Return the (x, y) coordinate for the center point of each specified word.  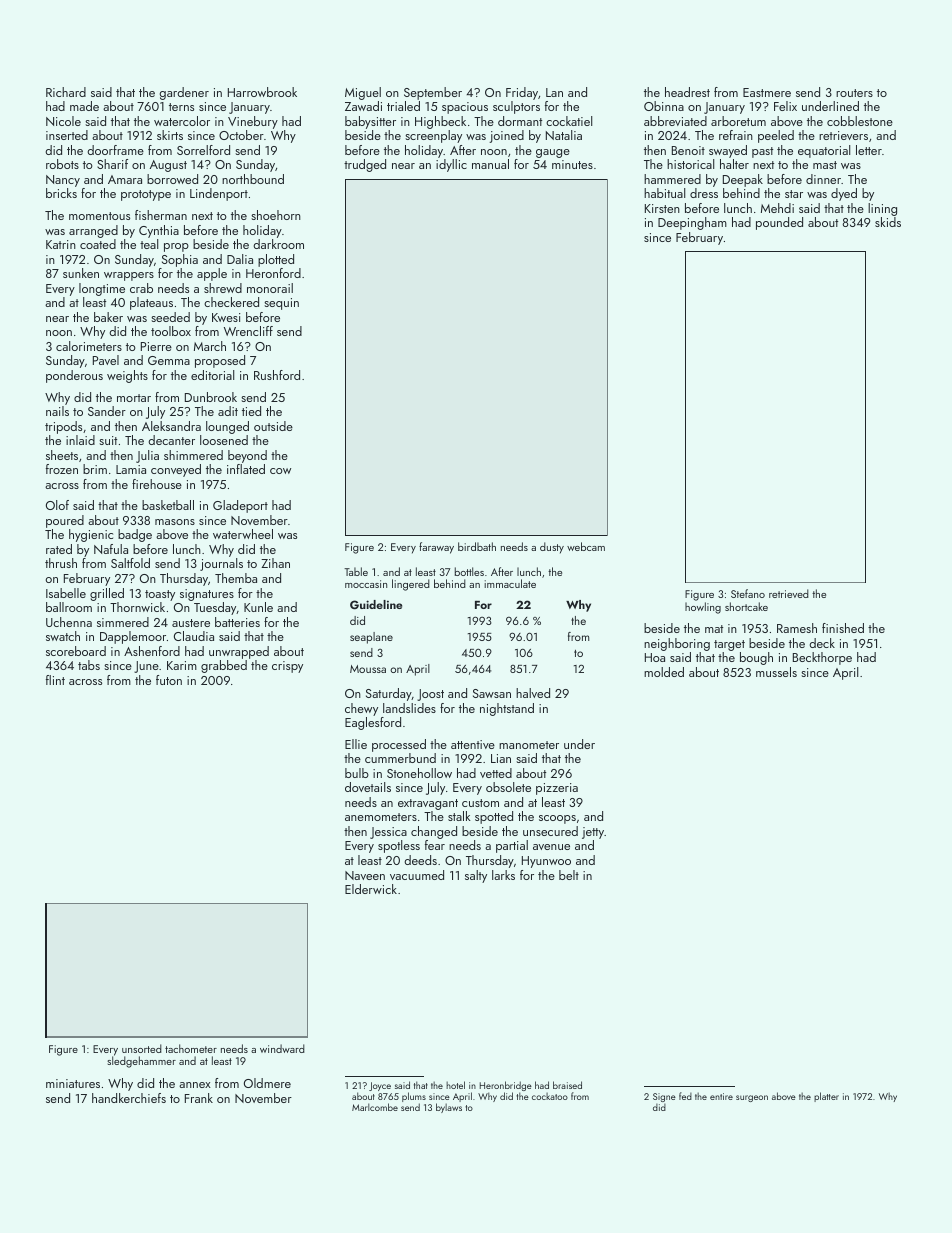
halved (533, 693)
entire (721, 1096)
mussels (776, 672)
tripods (63, 427)
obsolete (508, 787)
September (433, 93)
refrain (736, 135)
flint (55, 680)
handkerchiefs (129, 1098)
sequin (281, 304)
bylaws (449, 1108)
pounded (779, 223)
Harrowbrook (262, 92)
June (146, 667)
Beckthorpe (822, 658)
